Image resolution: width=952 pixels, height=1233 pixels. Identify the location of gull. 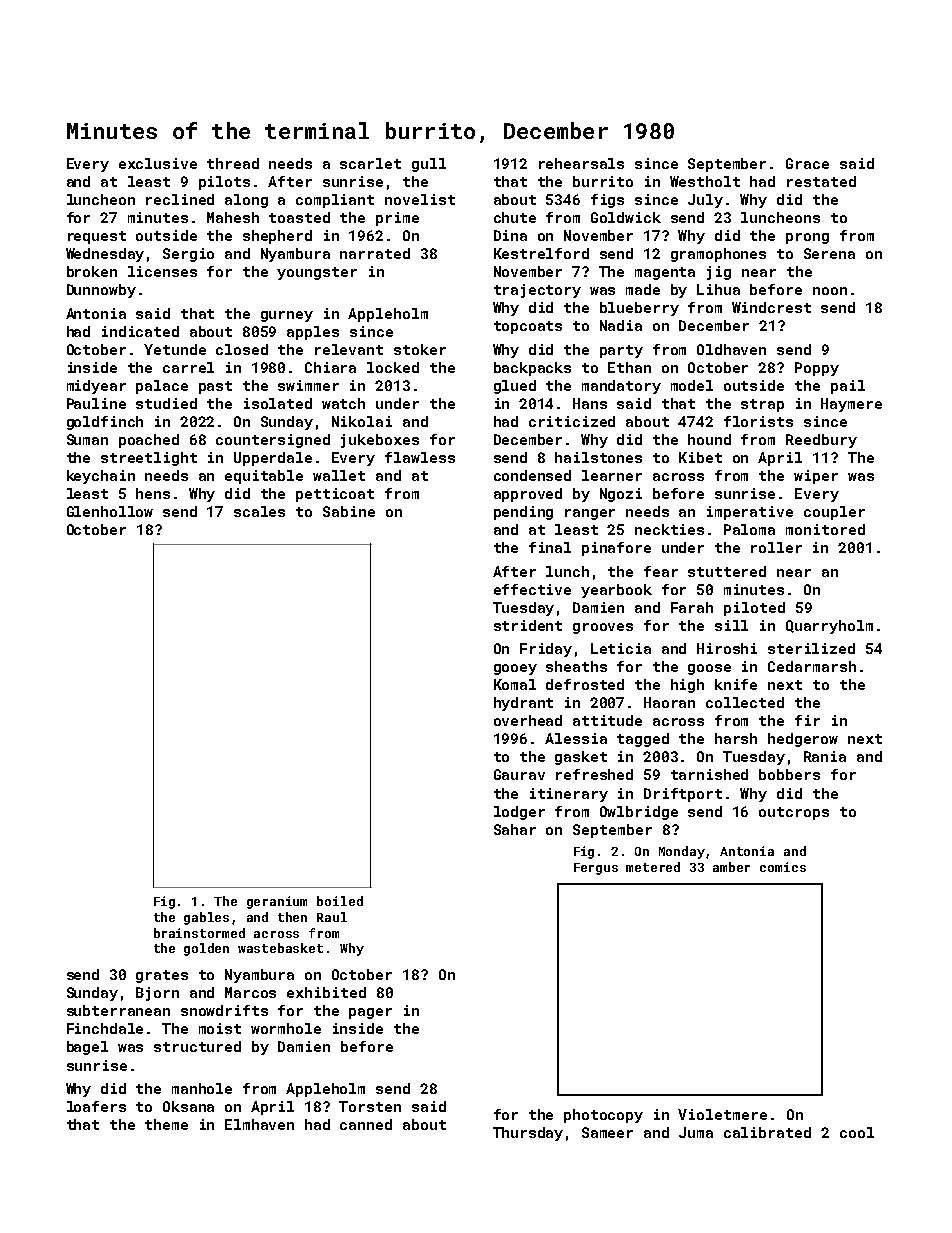
(429, 165).
